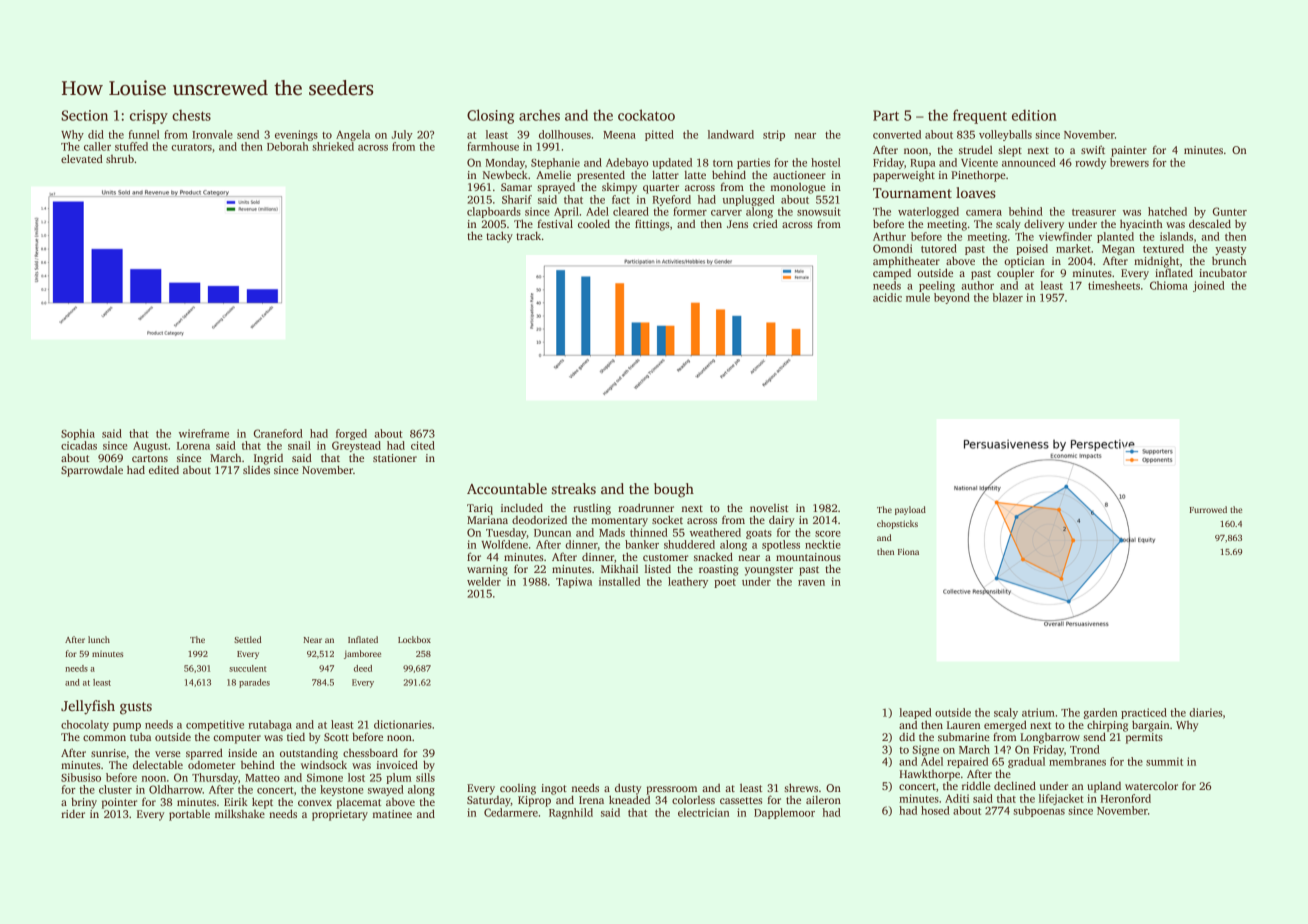  What do you see at coordinates (897, 134) in the document?
I see `converted` at bounding box center [897, 134].
